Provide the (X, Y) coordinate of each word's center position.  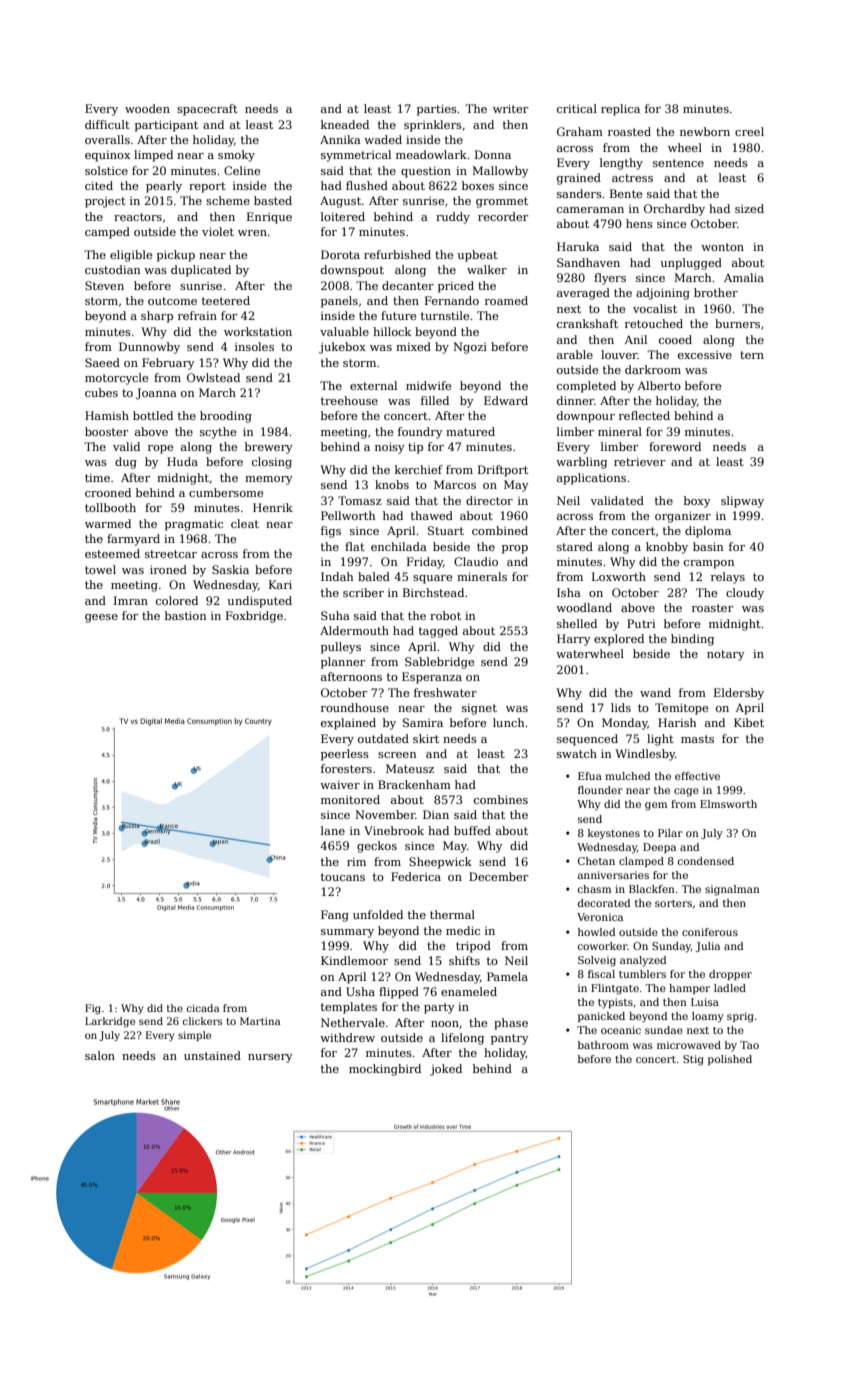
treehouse (349, 400)
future (398, 315)
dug (126, 463)
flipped (399, 993)
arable (575, 354)
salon (100, 1055)
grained (579, 179)
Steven (104, 285)
